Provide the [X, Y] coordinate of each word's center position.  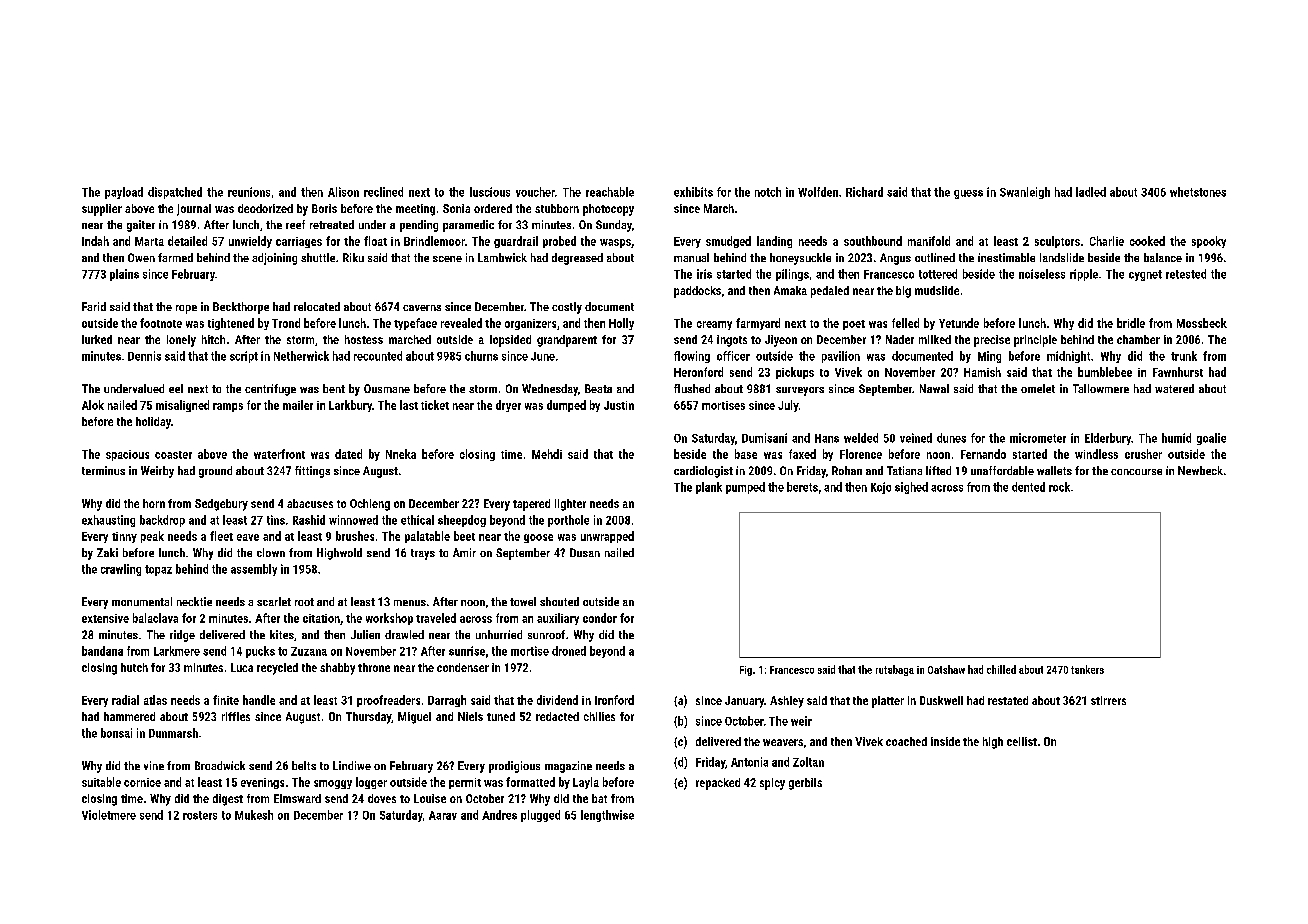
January [744, 702]
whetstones [1198, 192]
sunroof [546, 634]
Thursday [368, 718]
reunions [249, 192]
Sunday [614, 226]
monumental [142, 601]
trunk [1184, 356]
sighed [911, 488]
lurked [97, 339]
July [788, 406]
